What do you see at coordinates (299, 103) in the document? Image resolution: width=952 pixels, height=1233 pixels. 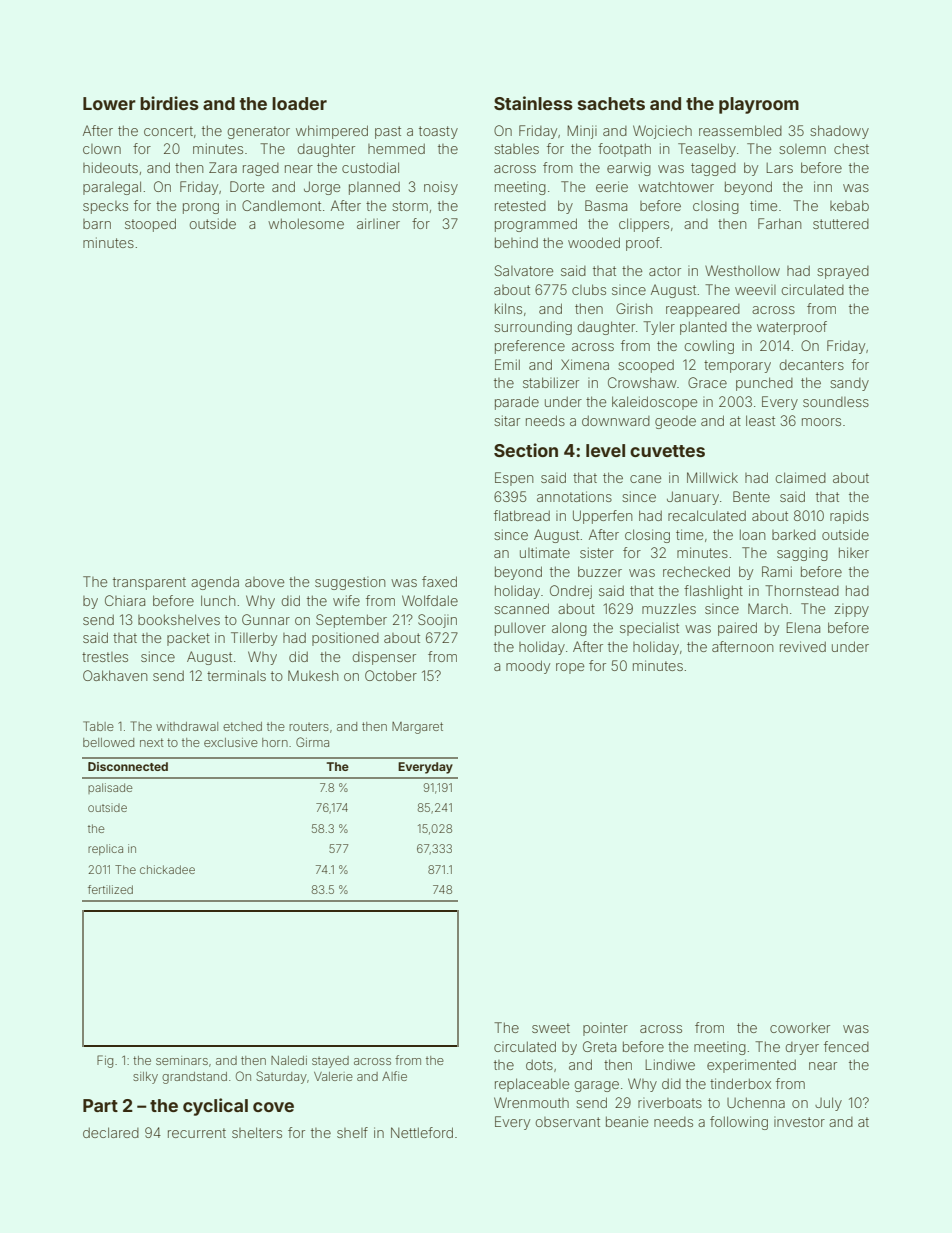 I see `loader` at bounding box center [299, 103].
